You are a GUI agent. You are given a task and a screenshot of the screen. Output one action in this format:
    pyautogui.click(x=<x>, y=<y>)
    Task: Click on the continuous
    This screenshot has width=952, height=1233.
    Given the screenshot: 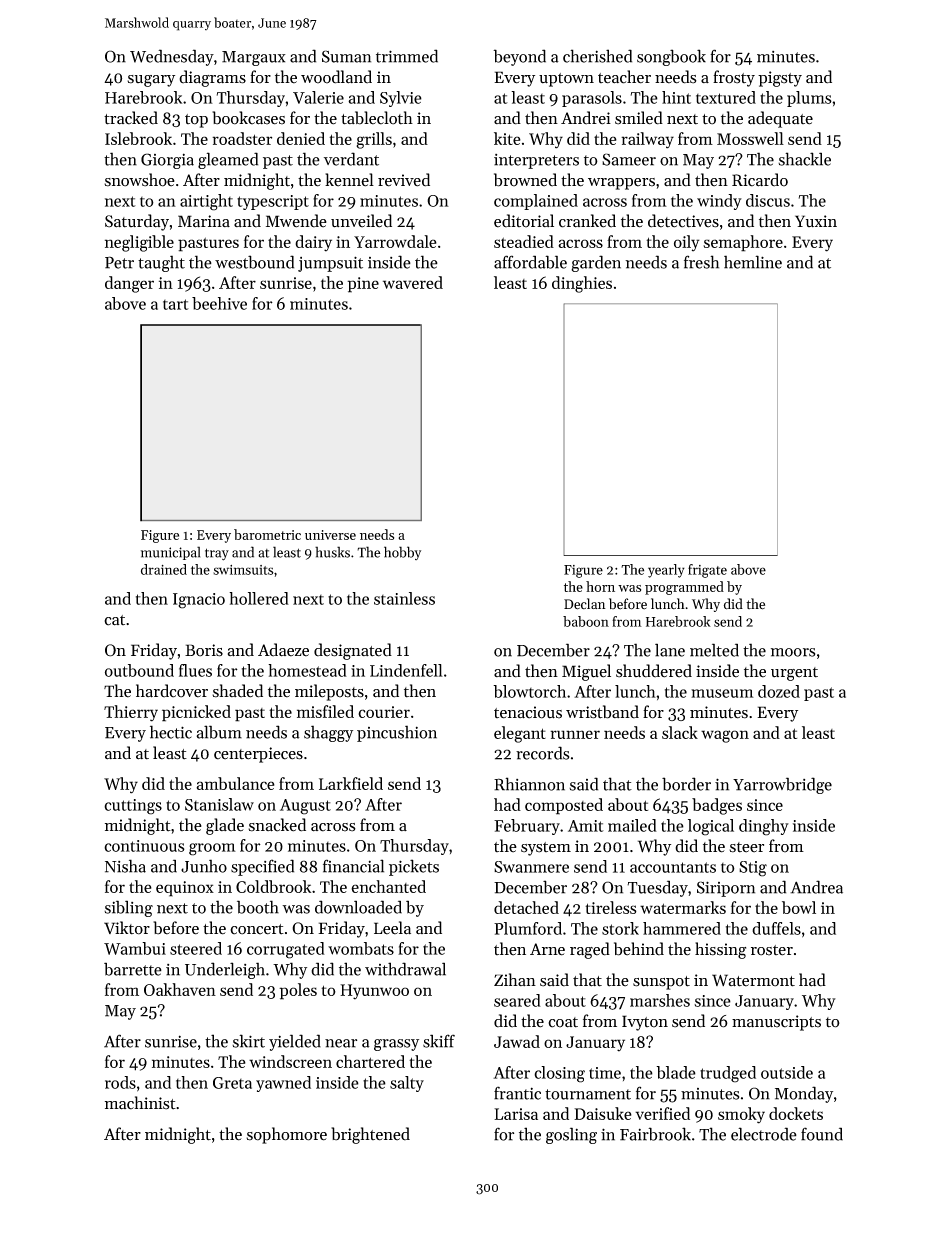 What is the action you would take?
    pyautogui.click(x=144, y=846)
